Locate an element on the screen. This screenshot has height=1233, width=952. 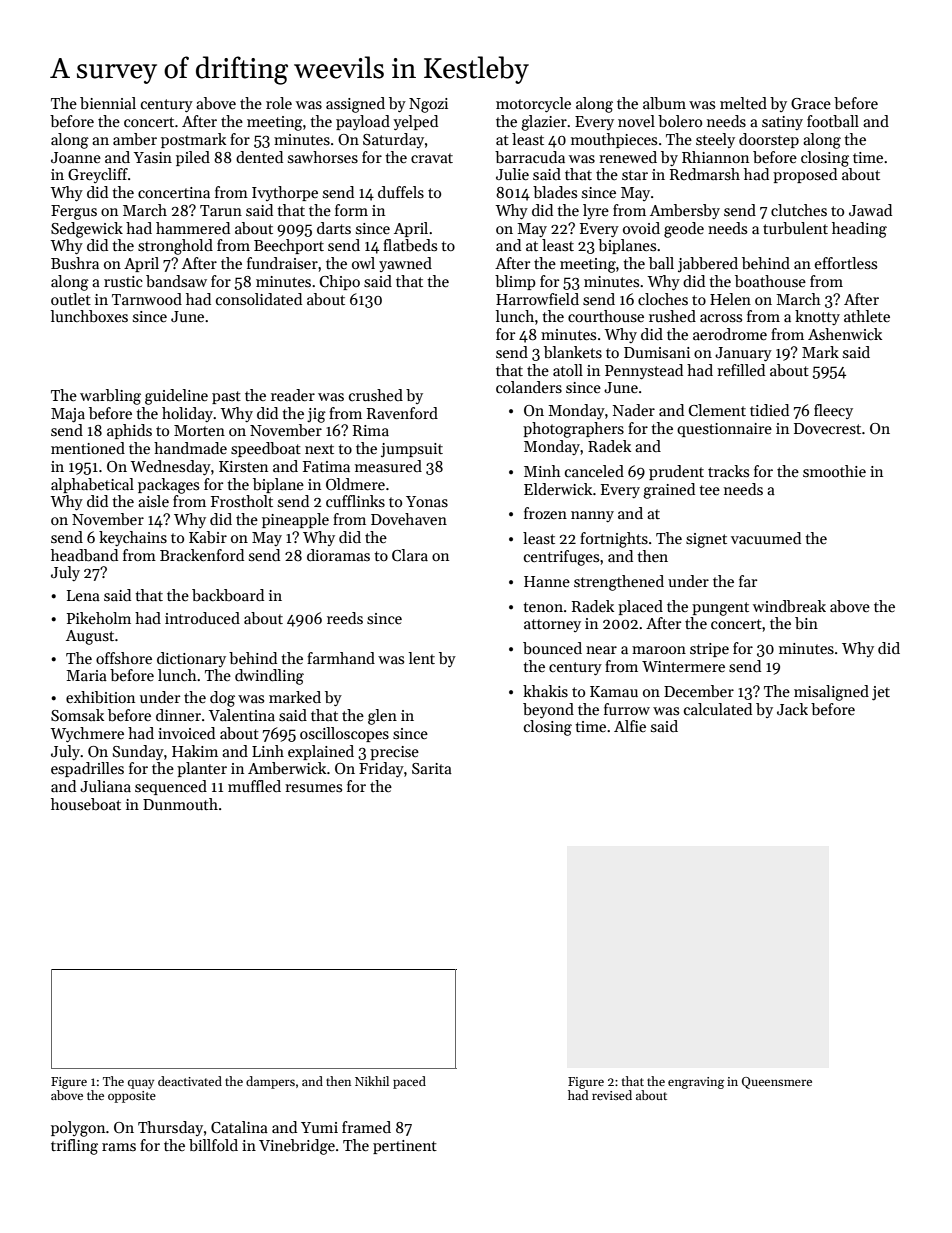
stripe is located at coordinates (709, 650).
